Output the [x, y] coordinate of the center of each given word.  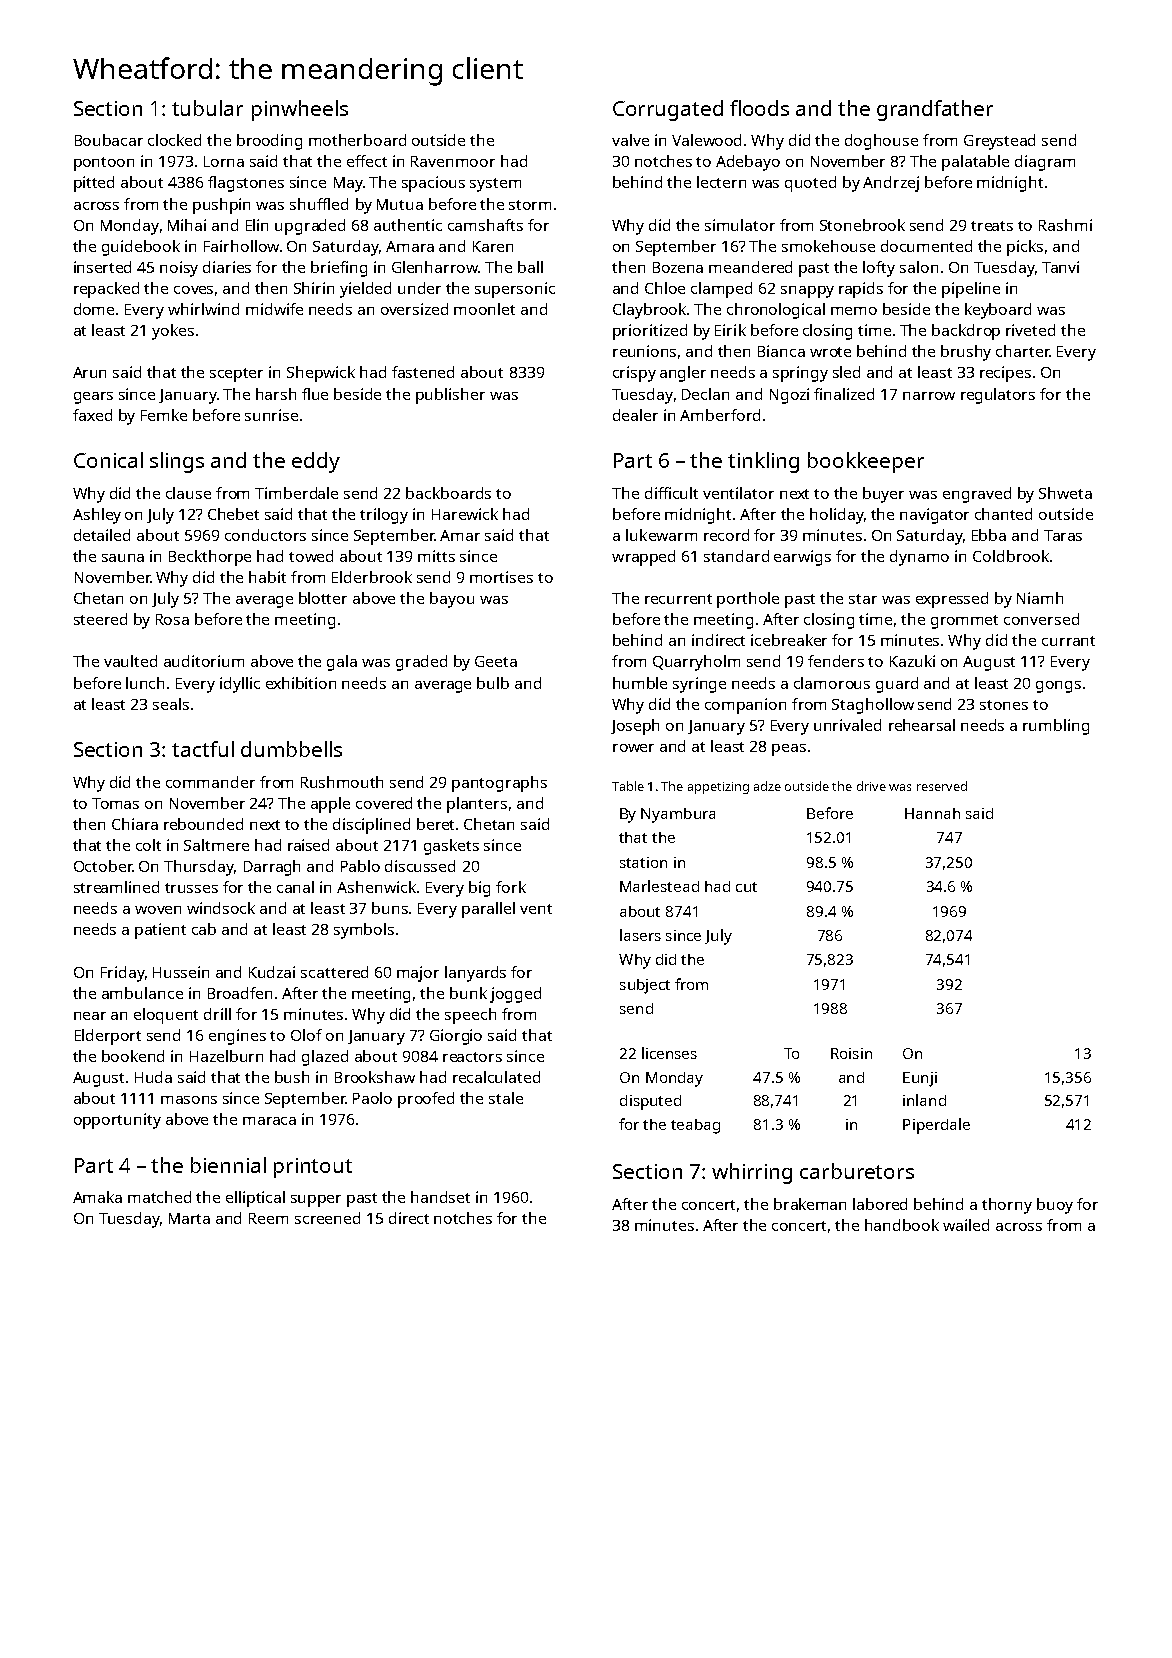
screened [327, 1218]
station [643, 862]
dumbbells [291, 749]
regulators [998, 396]
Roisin [851, 1053]
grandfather [935, 110]
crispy [634, 374]
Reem [268, 1218]
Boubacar [109, 140]
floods [759, 108]
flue [315, 394]
